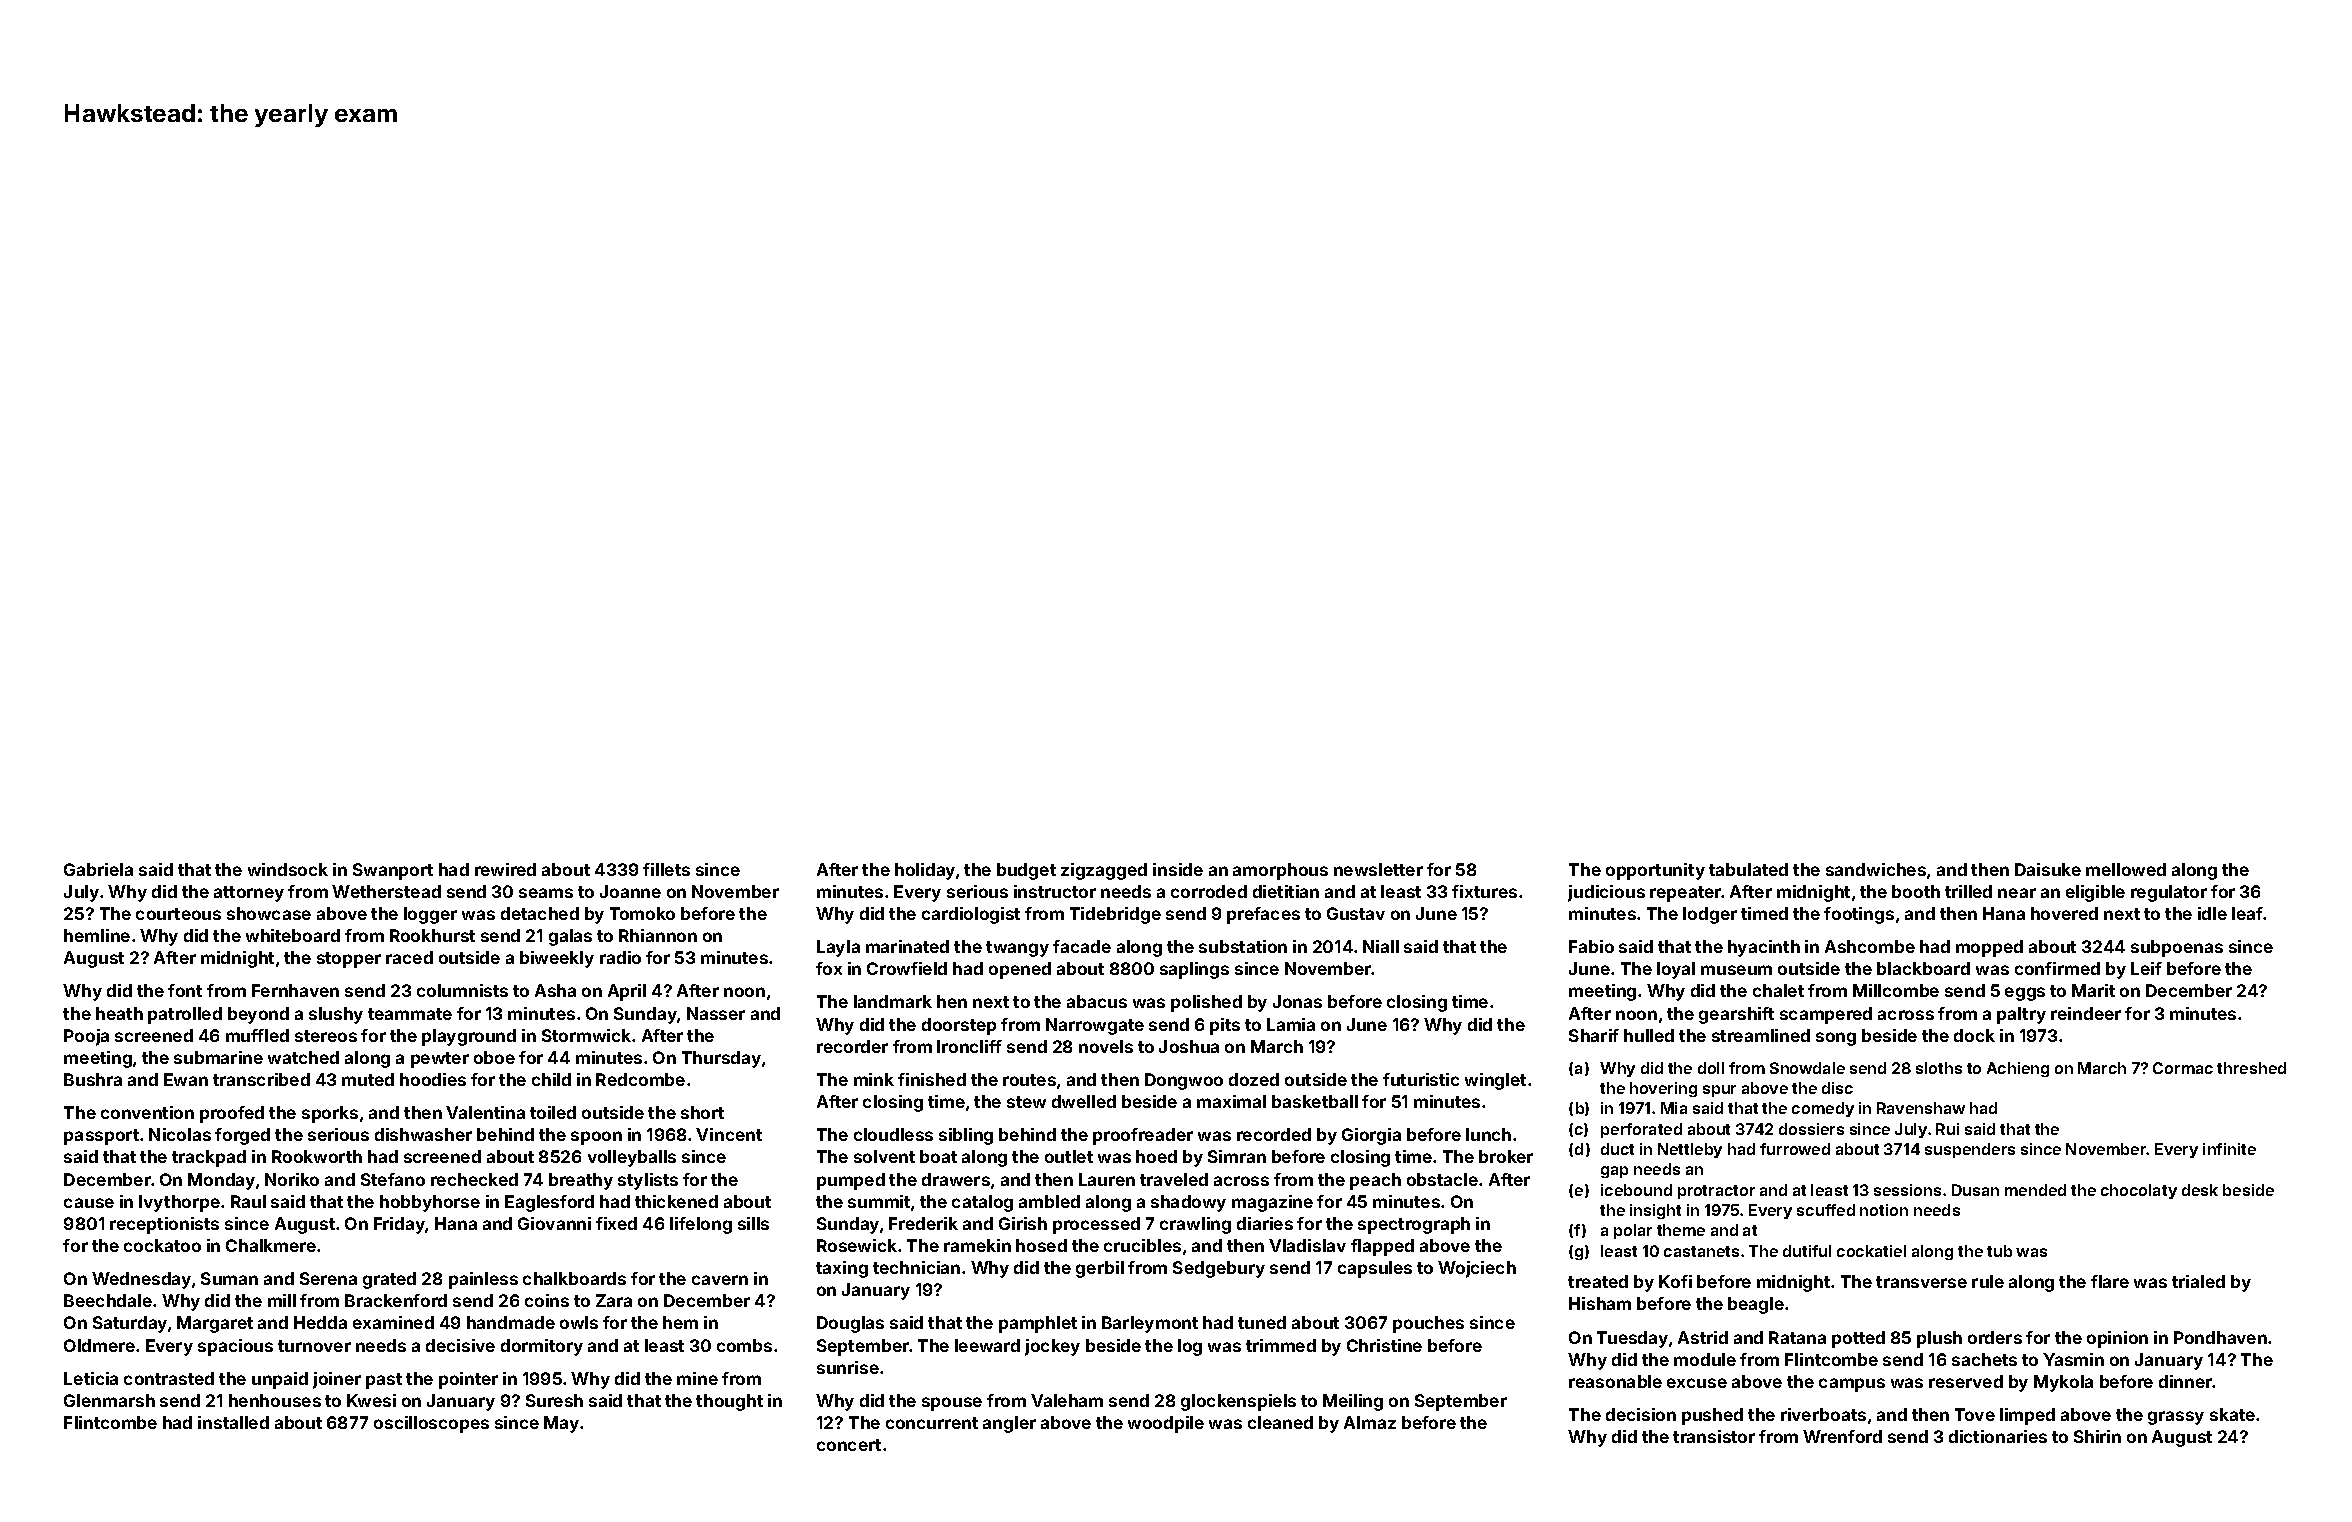  I want to click on spacious, so click(235, 1347).
